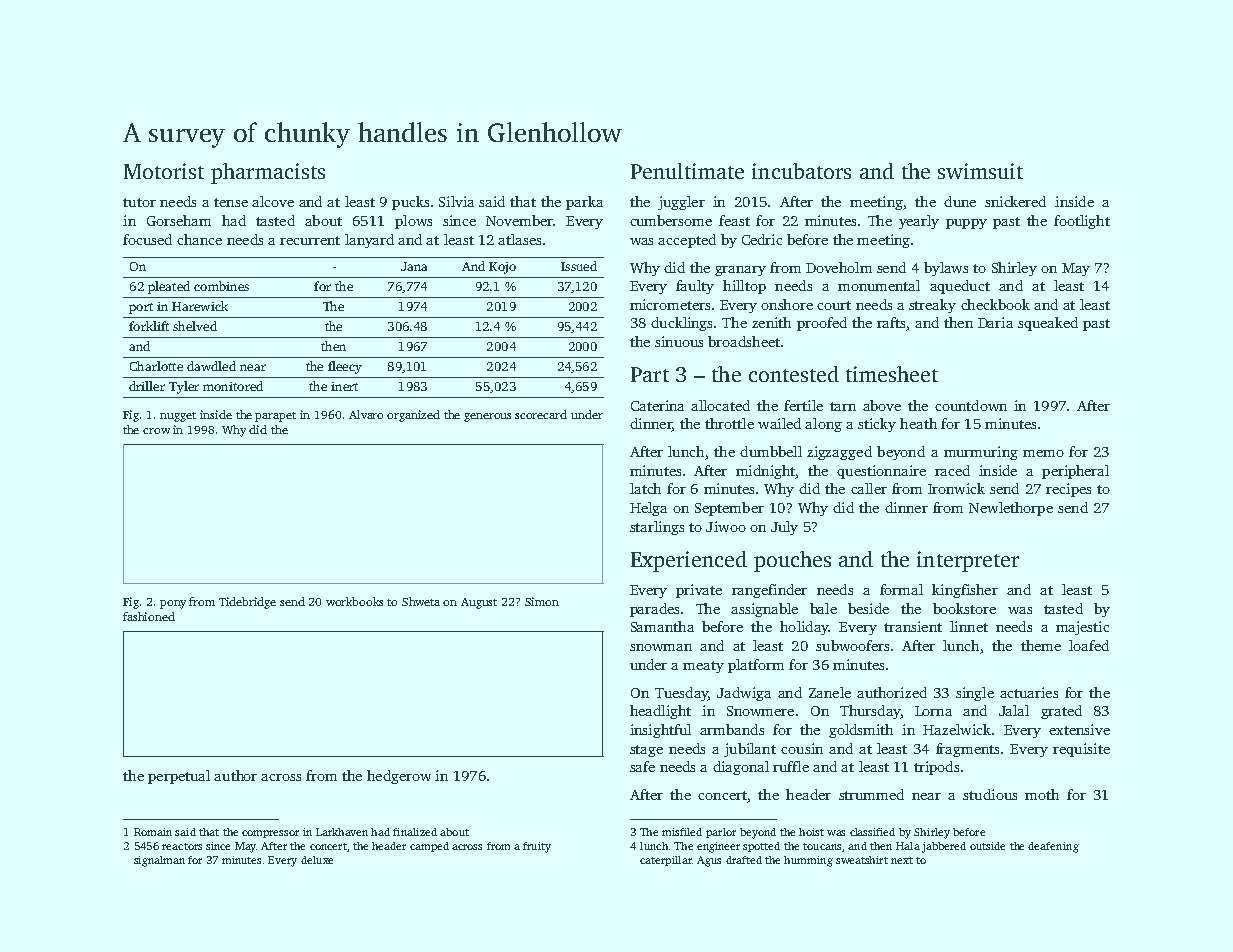 Image resolution: width=1233 pixels, height=952 pixels. I want to click on Issued, so click(579, 266).
